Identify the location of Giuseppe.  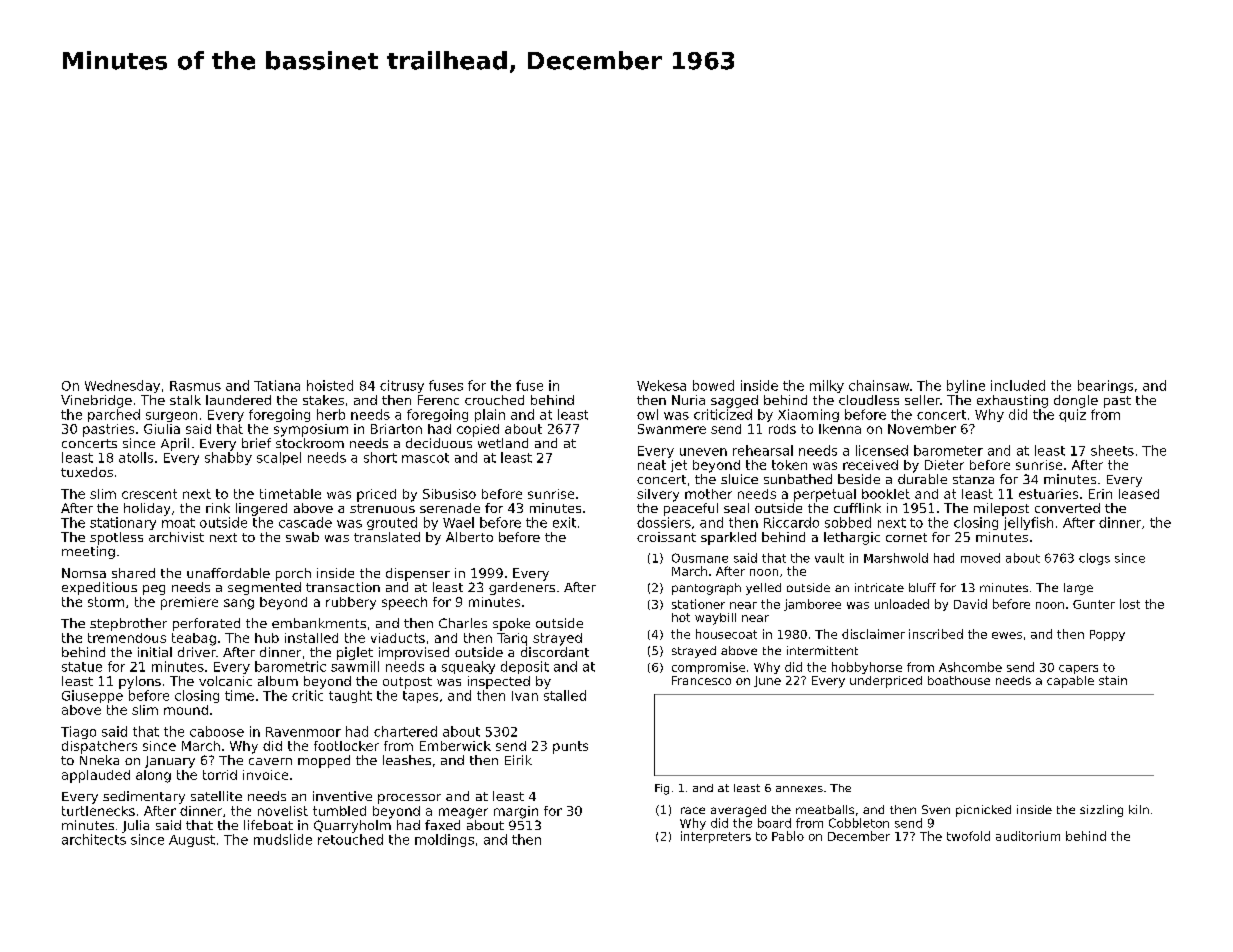
(92, 696).
